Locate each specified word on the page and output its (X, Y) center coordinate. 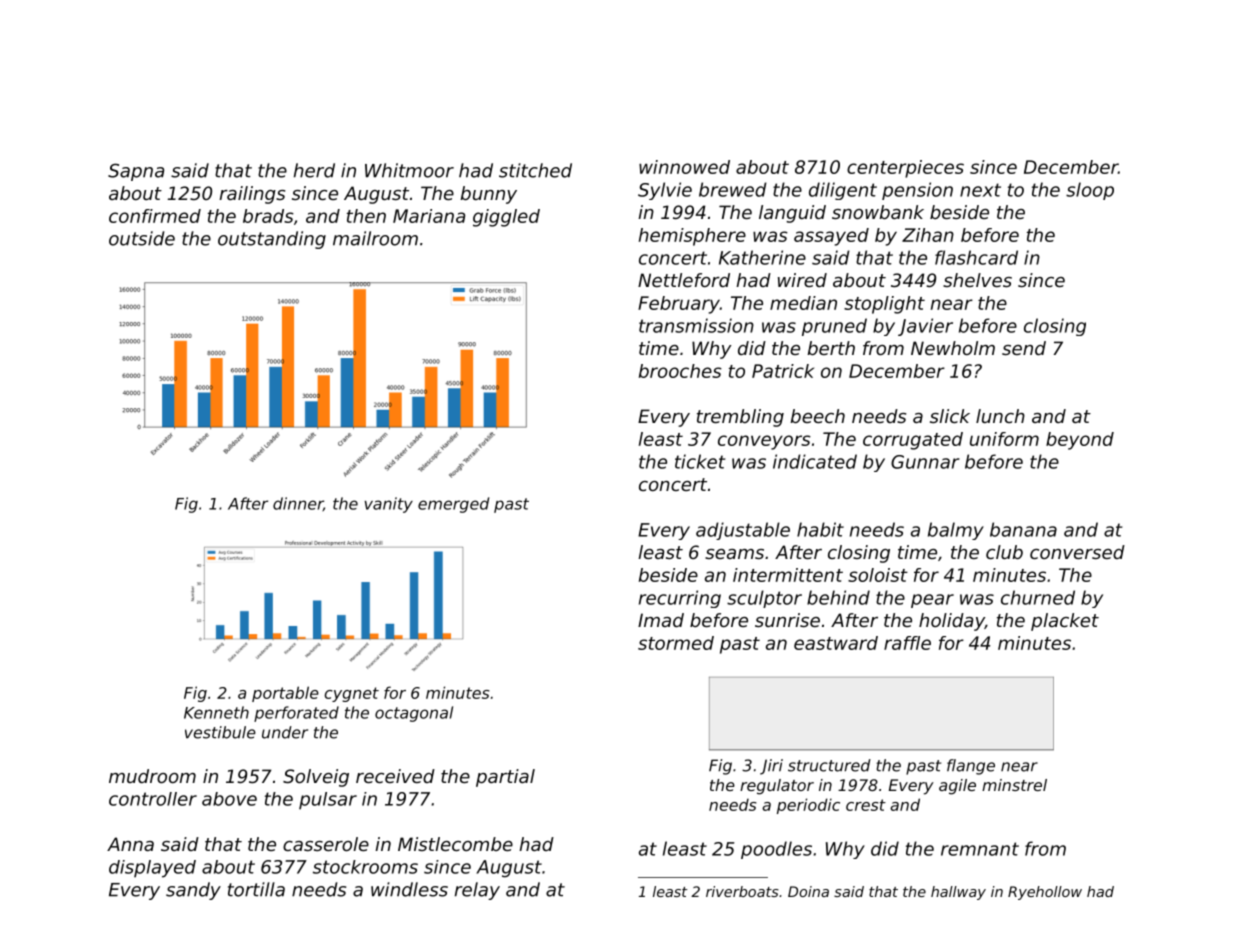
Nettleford (684, 280)
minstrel (1014, 785)
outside (142, 238)
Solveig (316, 778)
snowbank (878, 212)
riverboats (742, 891)
